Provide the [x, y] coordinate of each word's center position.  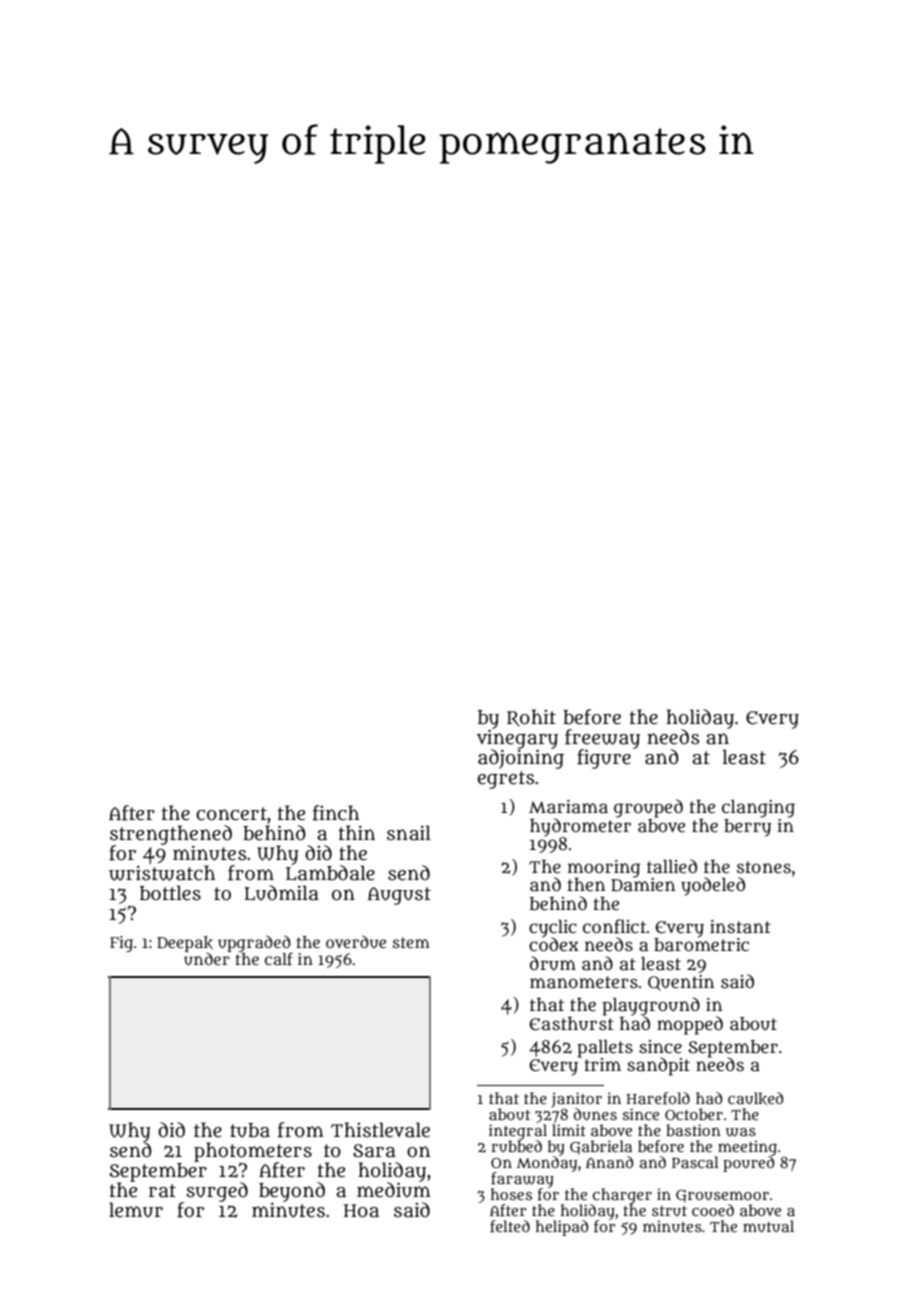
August [399, 896]
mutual [768, 1226]
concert [231, 814]
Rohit [531, 718]
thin [356, 832]
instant [740, 927]
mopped [690, 1025]
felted [510, 1226]
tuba [250, 1130]
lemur [136, 1210]
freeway [602, 739]
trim [602, 1064]
